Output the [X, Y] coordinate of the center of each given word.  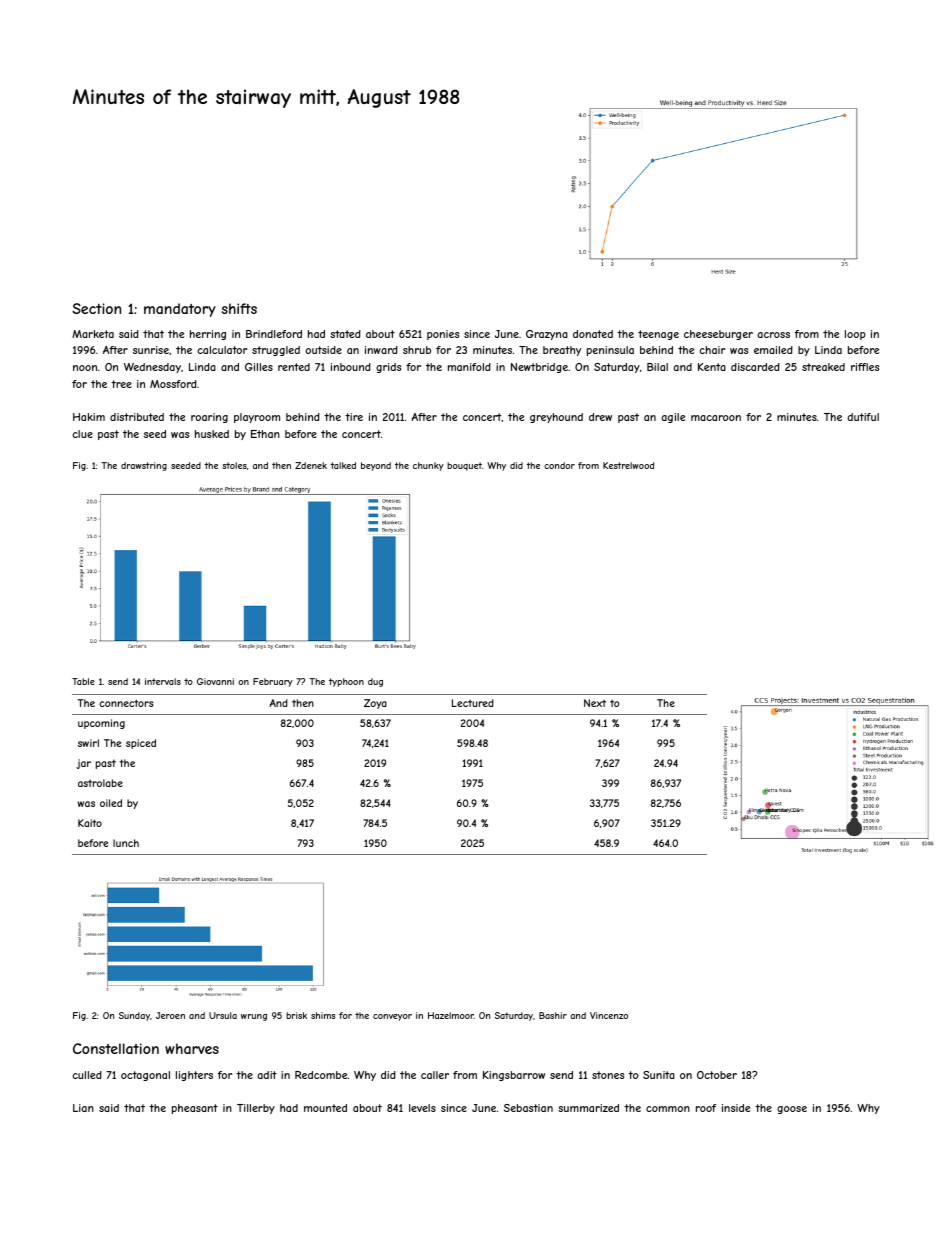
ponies [443, 335]
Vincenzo [609, 1015]
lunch [126, 843]
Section [96, 308]
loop [855, 335]
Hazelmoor [451, 1015]
